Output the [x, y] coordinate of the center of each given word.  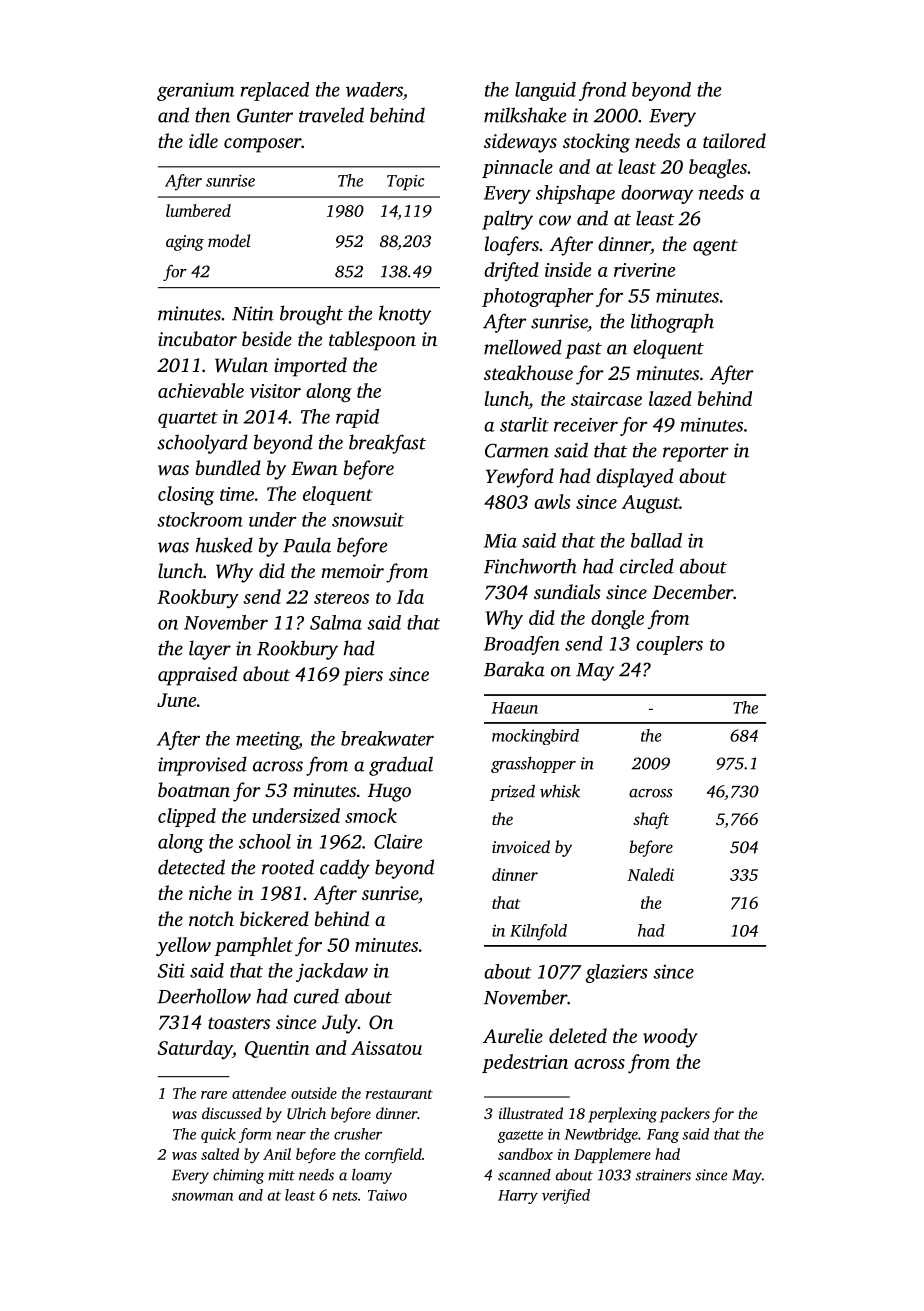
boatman [194, 789]
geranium [195, 92]
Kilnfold [538, 932]
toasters [239, 1023]
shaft [651, 820]
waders [374, 89]
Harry [518, 1197]
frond [602, 91]
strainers [663, 1175]
